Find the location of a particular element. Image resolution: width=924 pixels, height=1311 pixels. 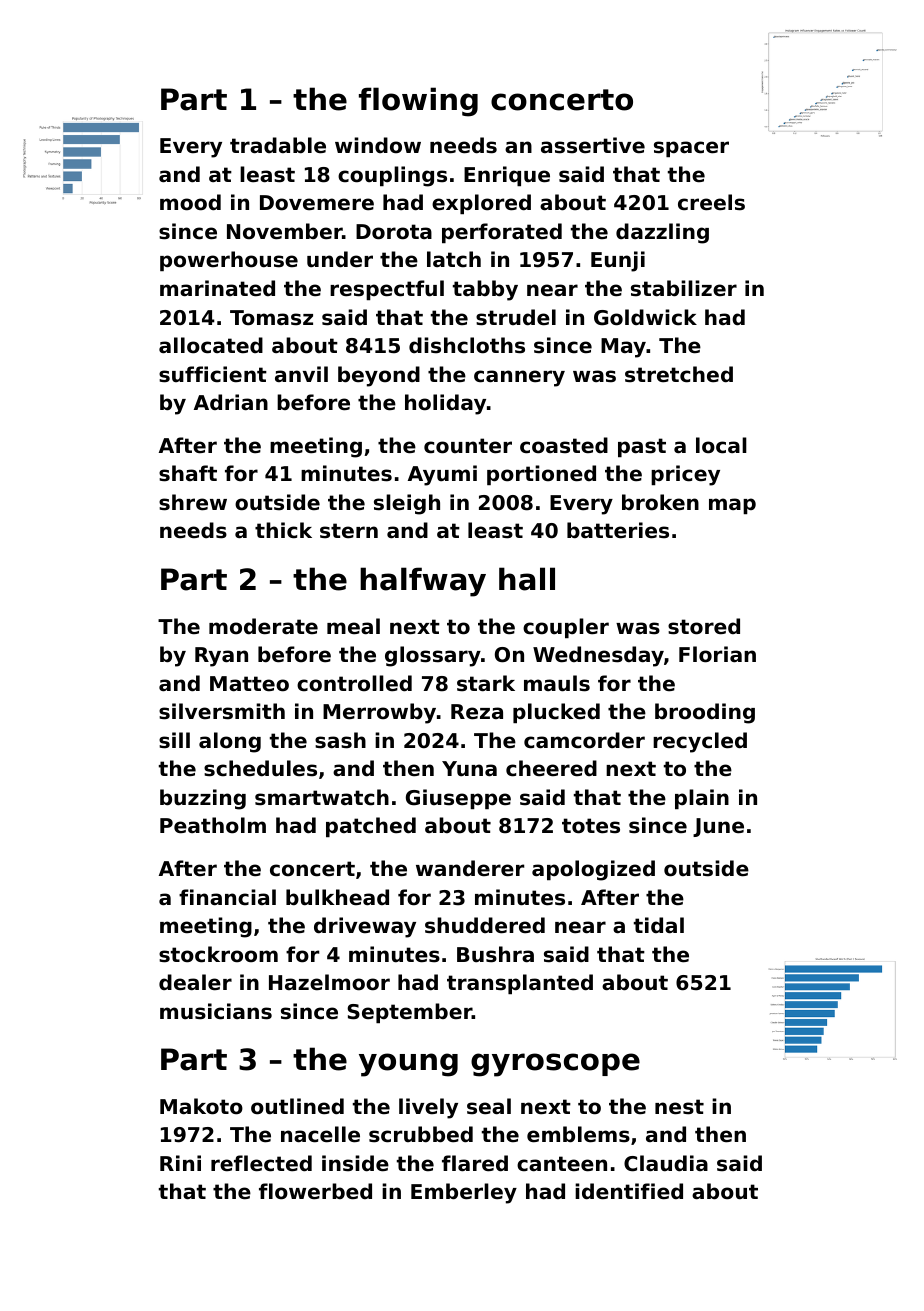

anvil is located at coordinates (301, 374).
